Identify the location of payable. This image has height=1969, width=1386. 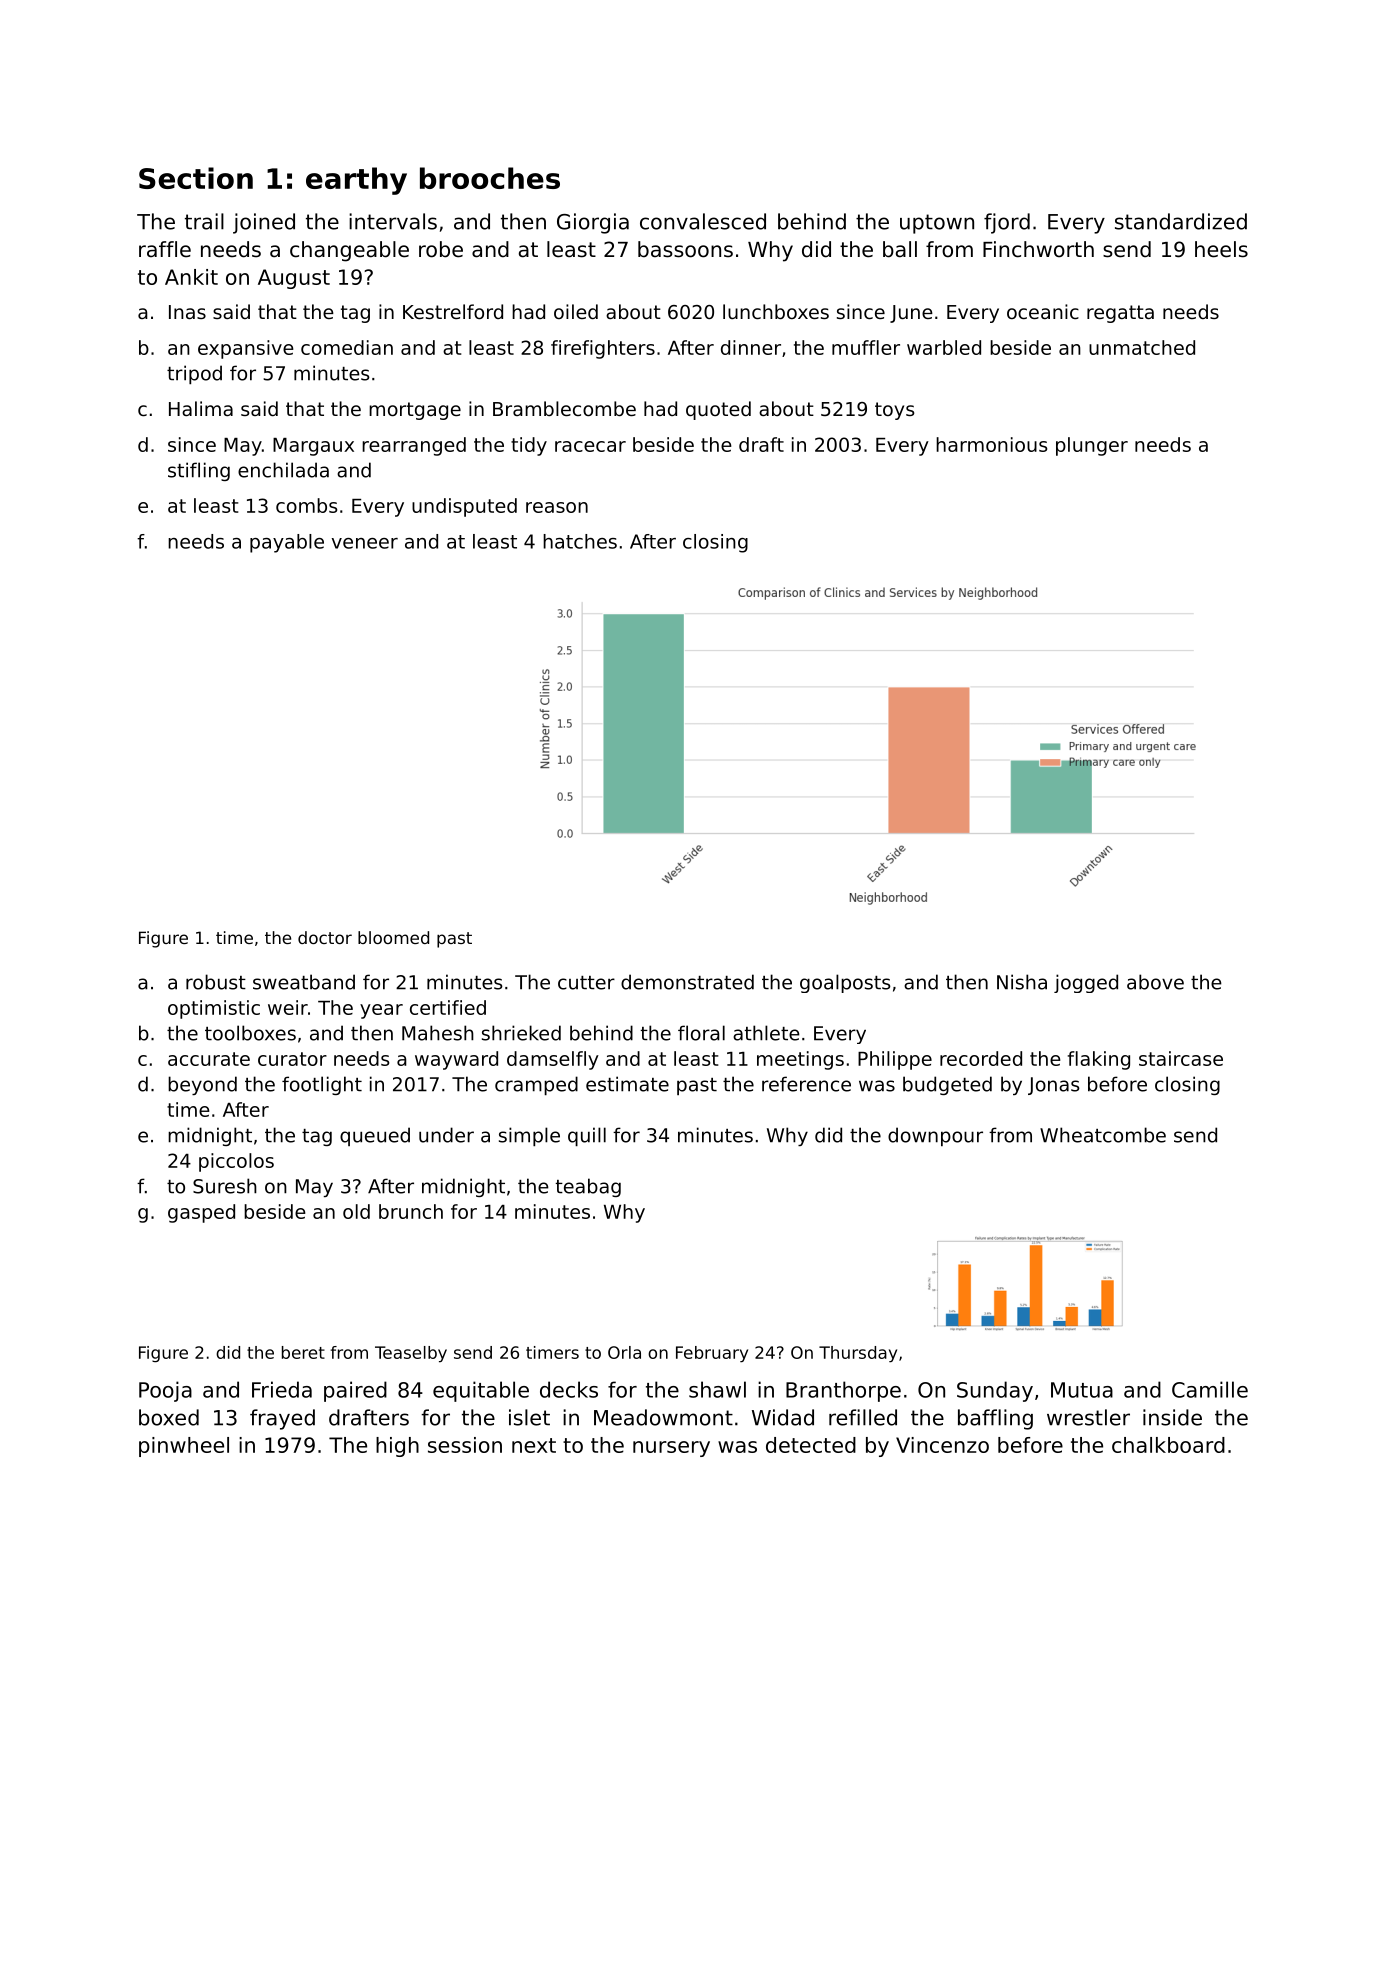
(287, 543).
